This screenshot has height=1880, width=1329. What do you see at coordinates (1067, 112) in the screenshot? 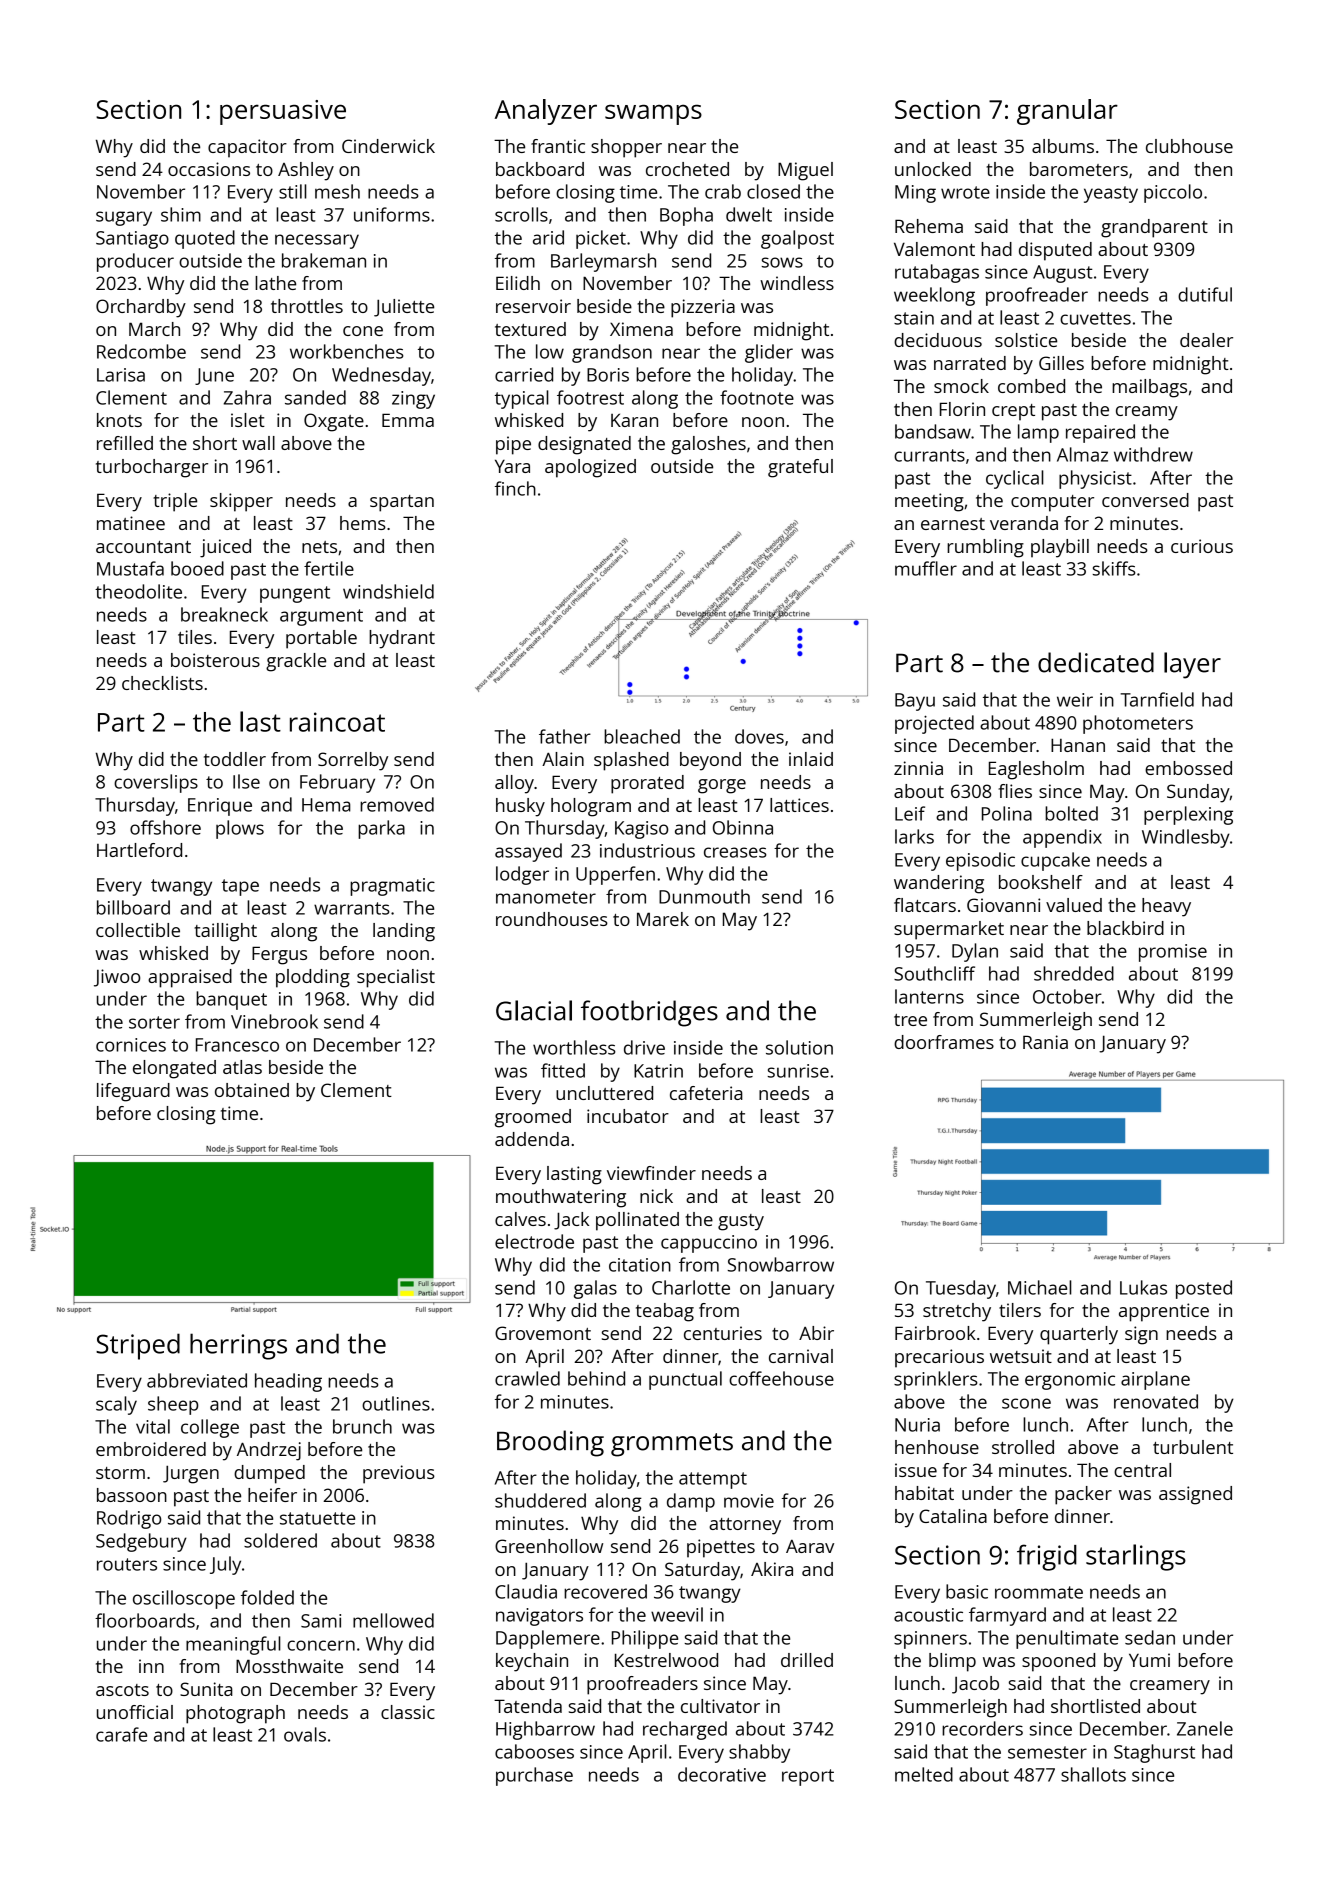
I see `granular` at bounding box center [1067, 112].
